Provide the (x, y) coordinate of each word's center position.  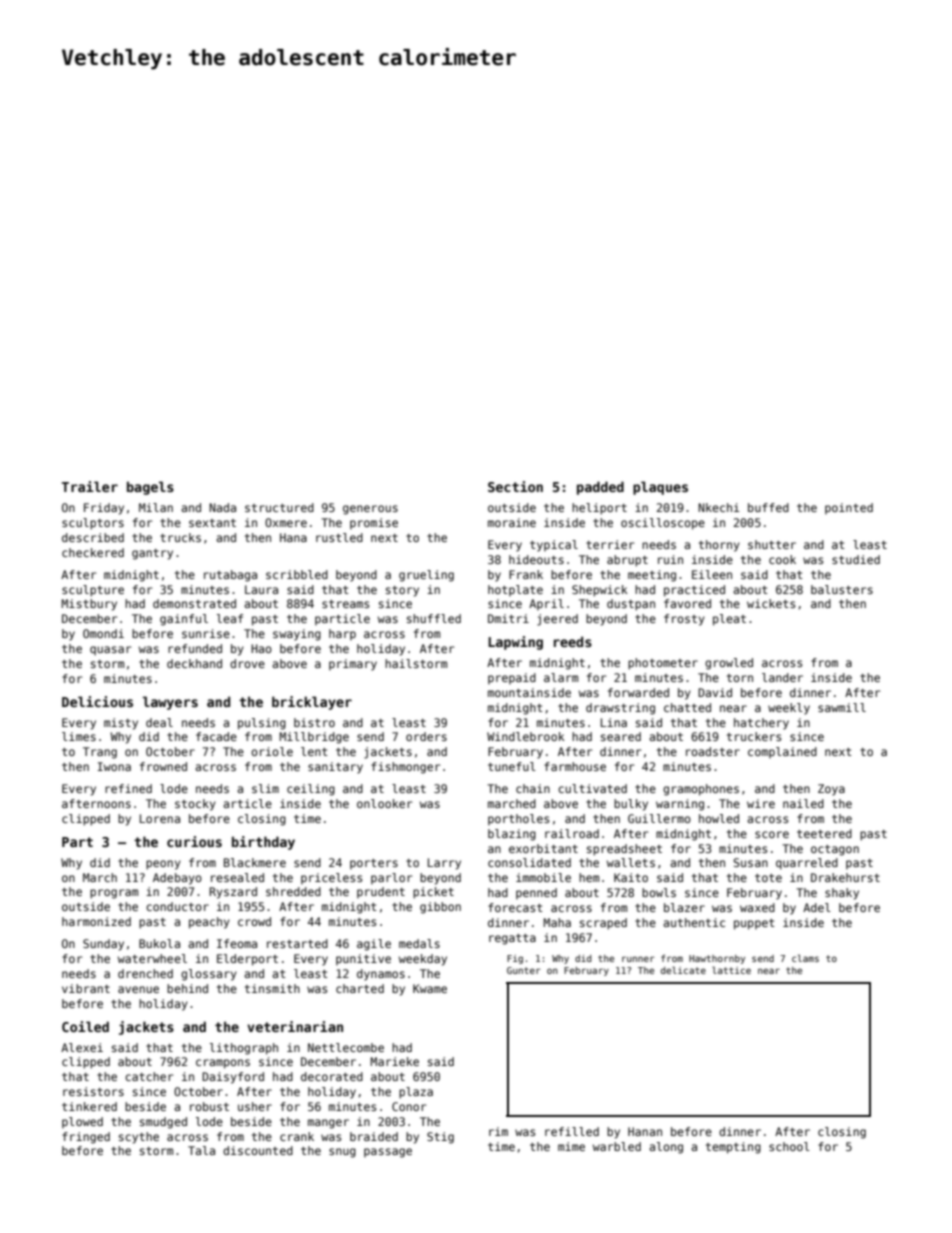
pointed (849, 508)
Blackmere (255, 862)
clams (805, 958)
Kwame (430, 988)
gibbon (440, 908)
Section (515, 486)
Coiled (85, 1026)
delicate (683, 970)
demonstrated (194, 603)
